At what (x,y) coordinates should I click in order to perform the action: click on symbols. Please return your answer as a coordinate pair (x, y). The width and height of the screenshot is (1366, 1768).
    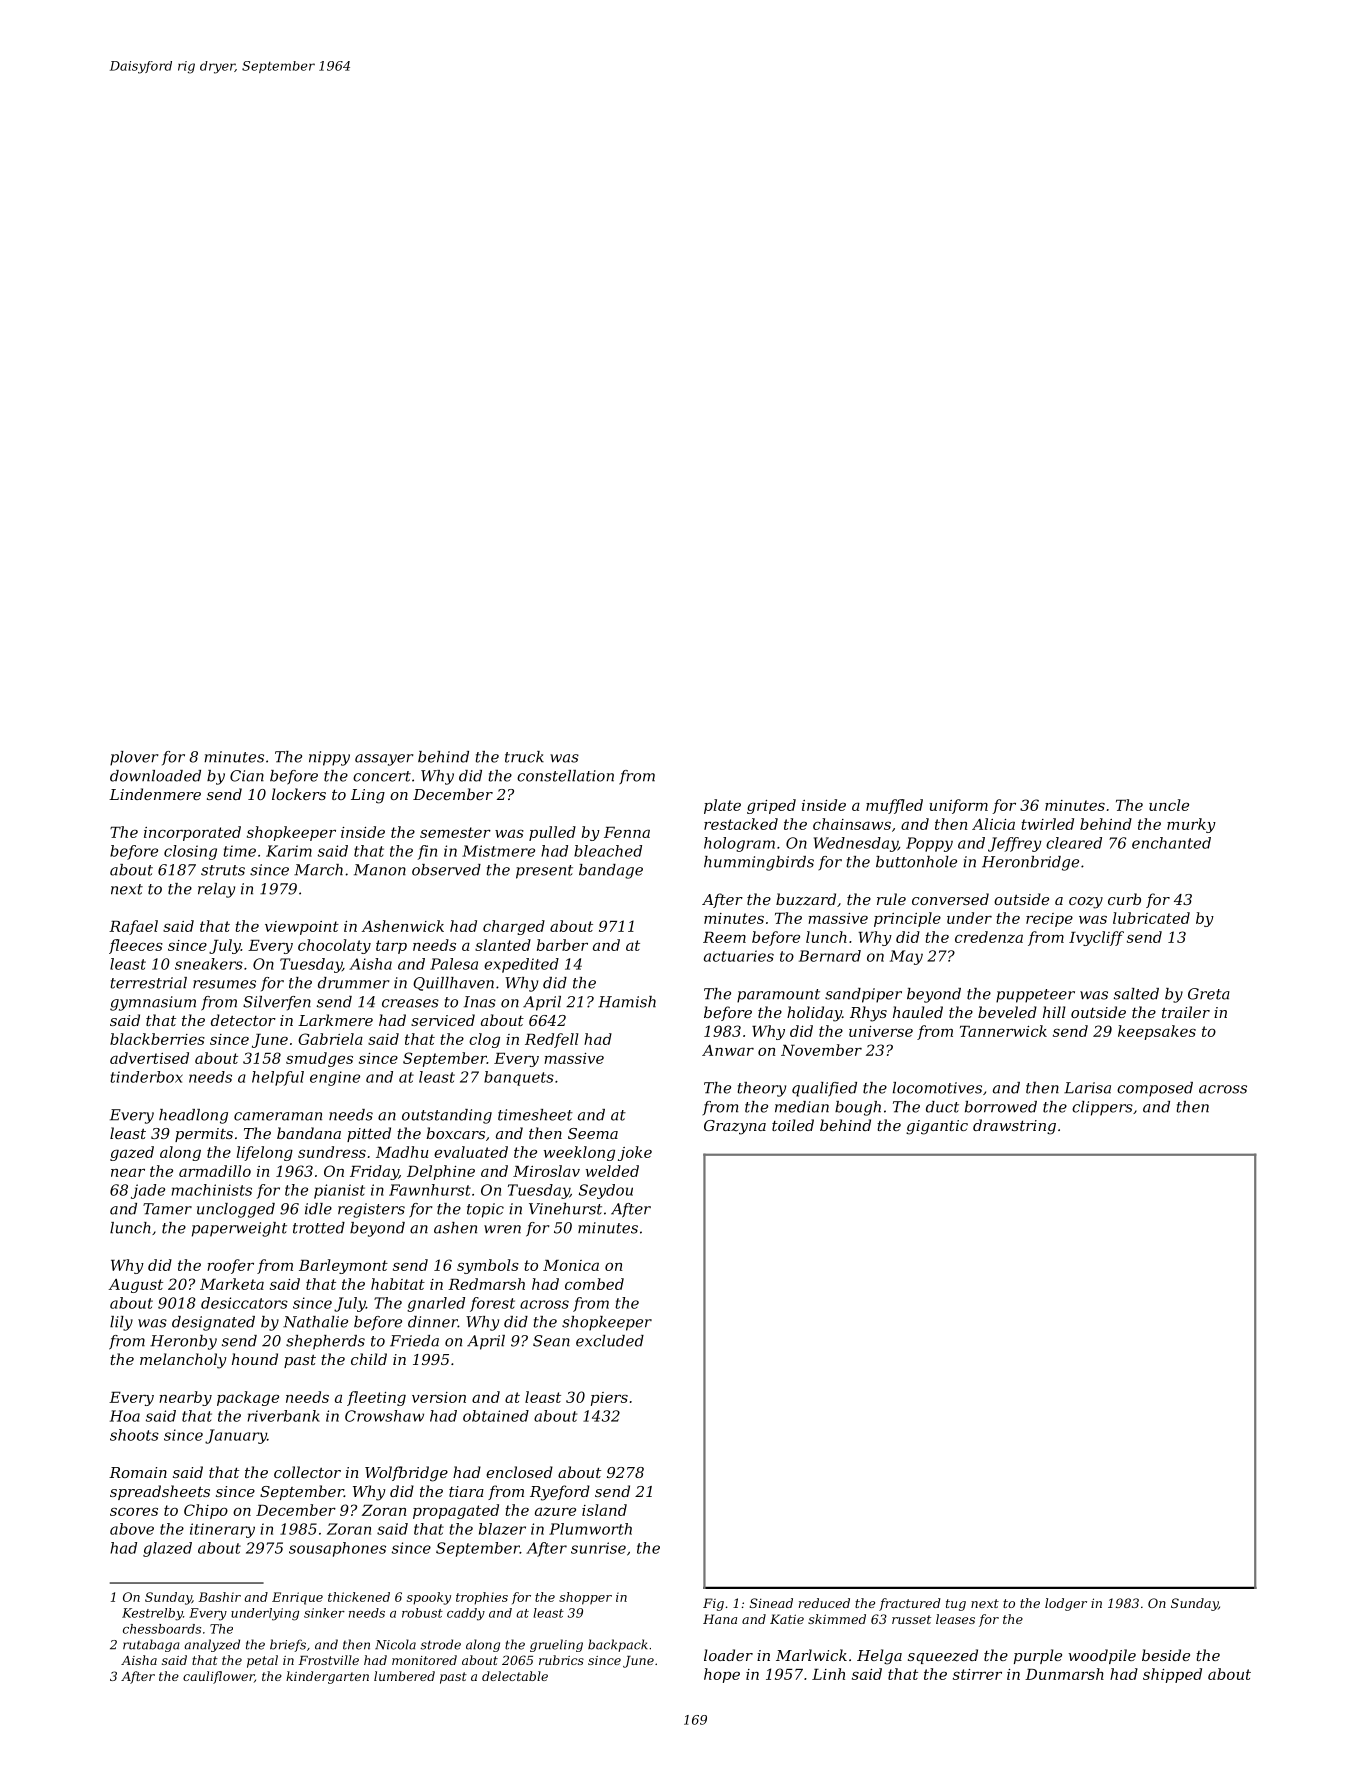
    Looking at the image, I should click on (488, 1266).
